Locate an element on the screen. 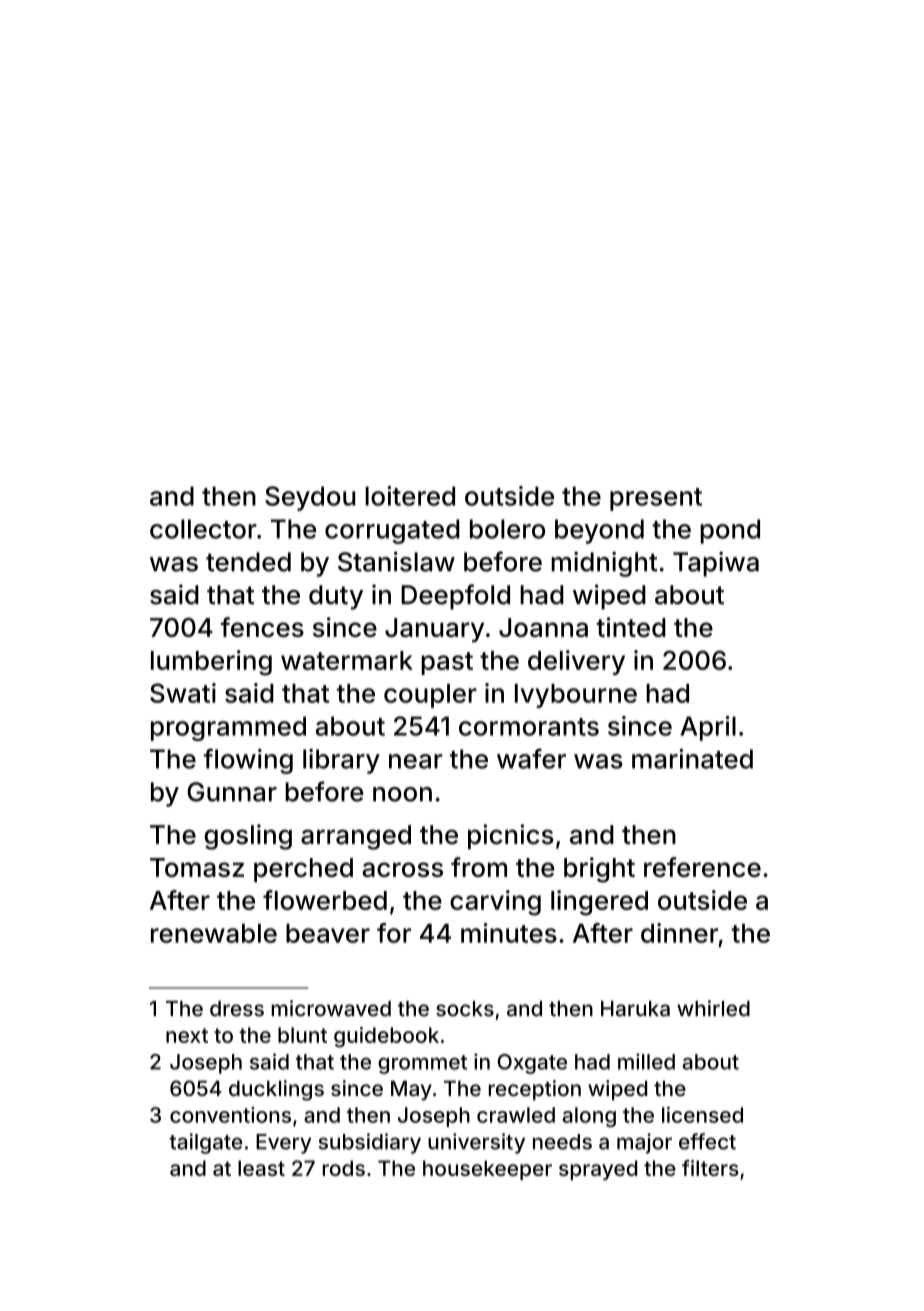 Image resolution: width=924 pixels, height=1311 pixels. Deepfold is located at coordinates (455, 597).
